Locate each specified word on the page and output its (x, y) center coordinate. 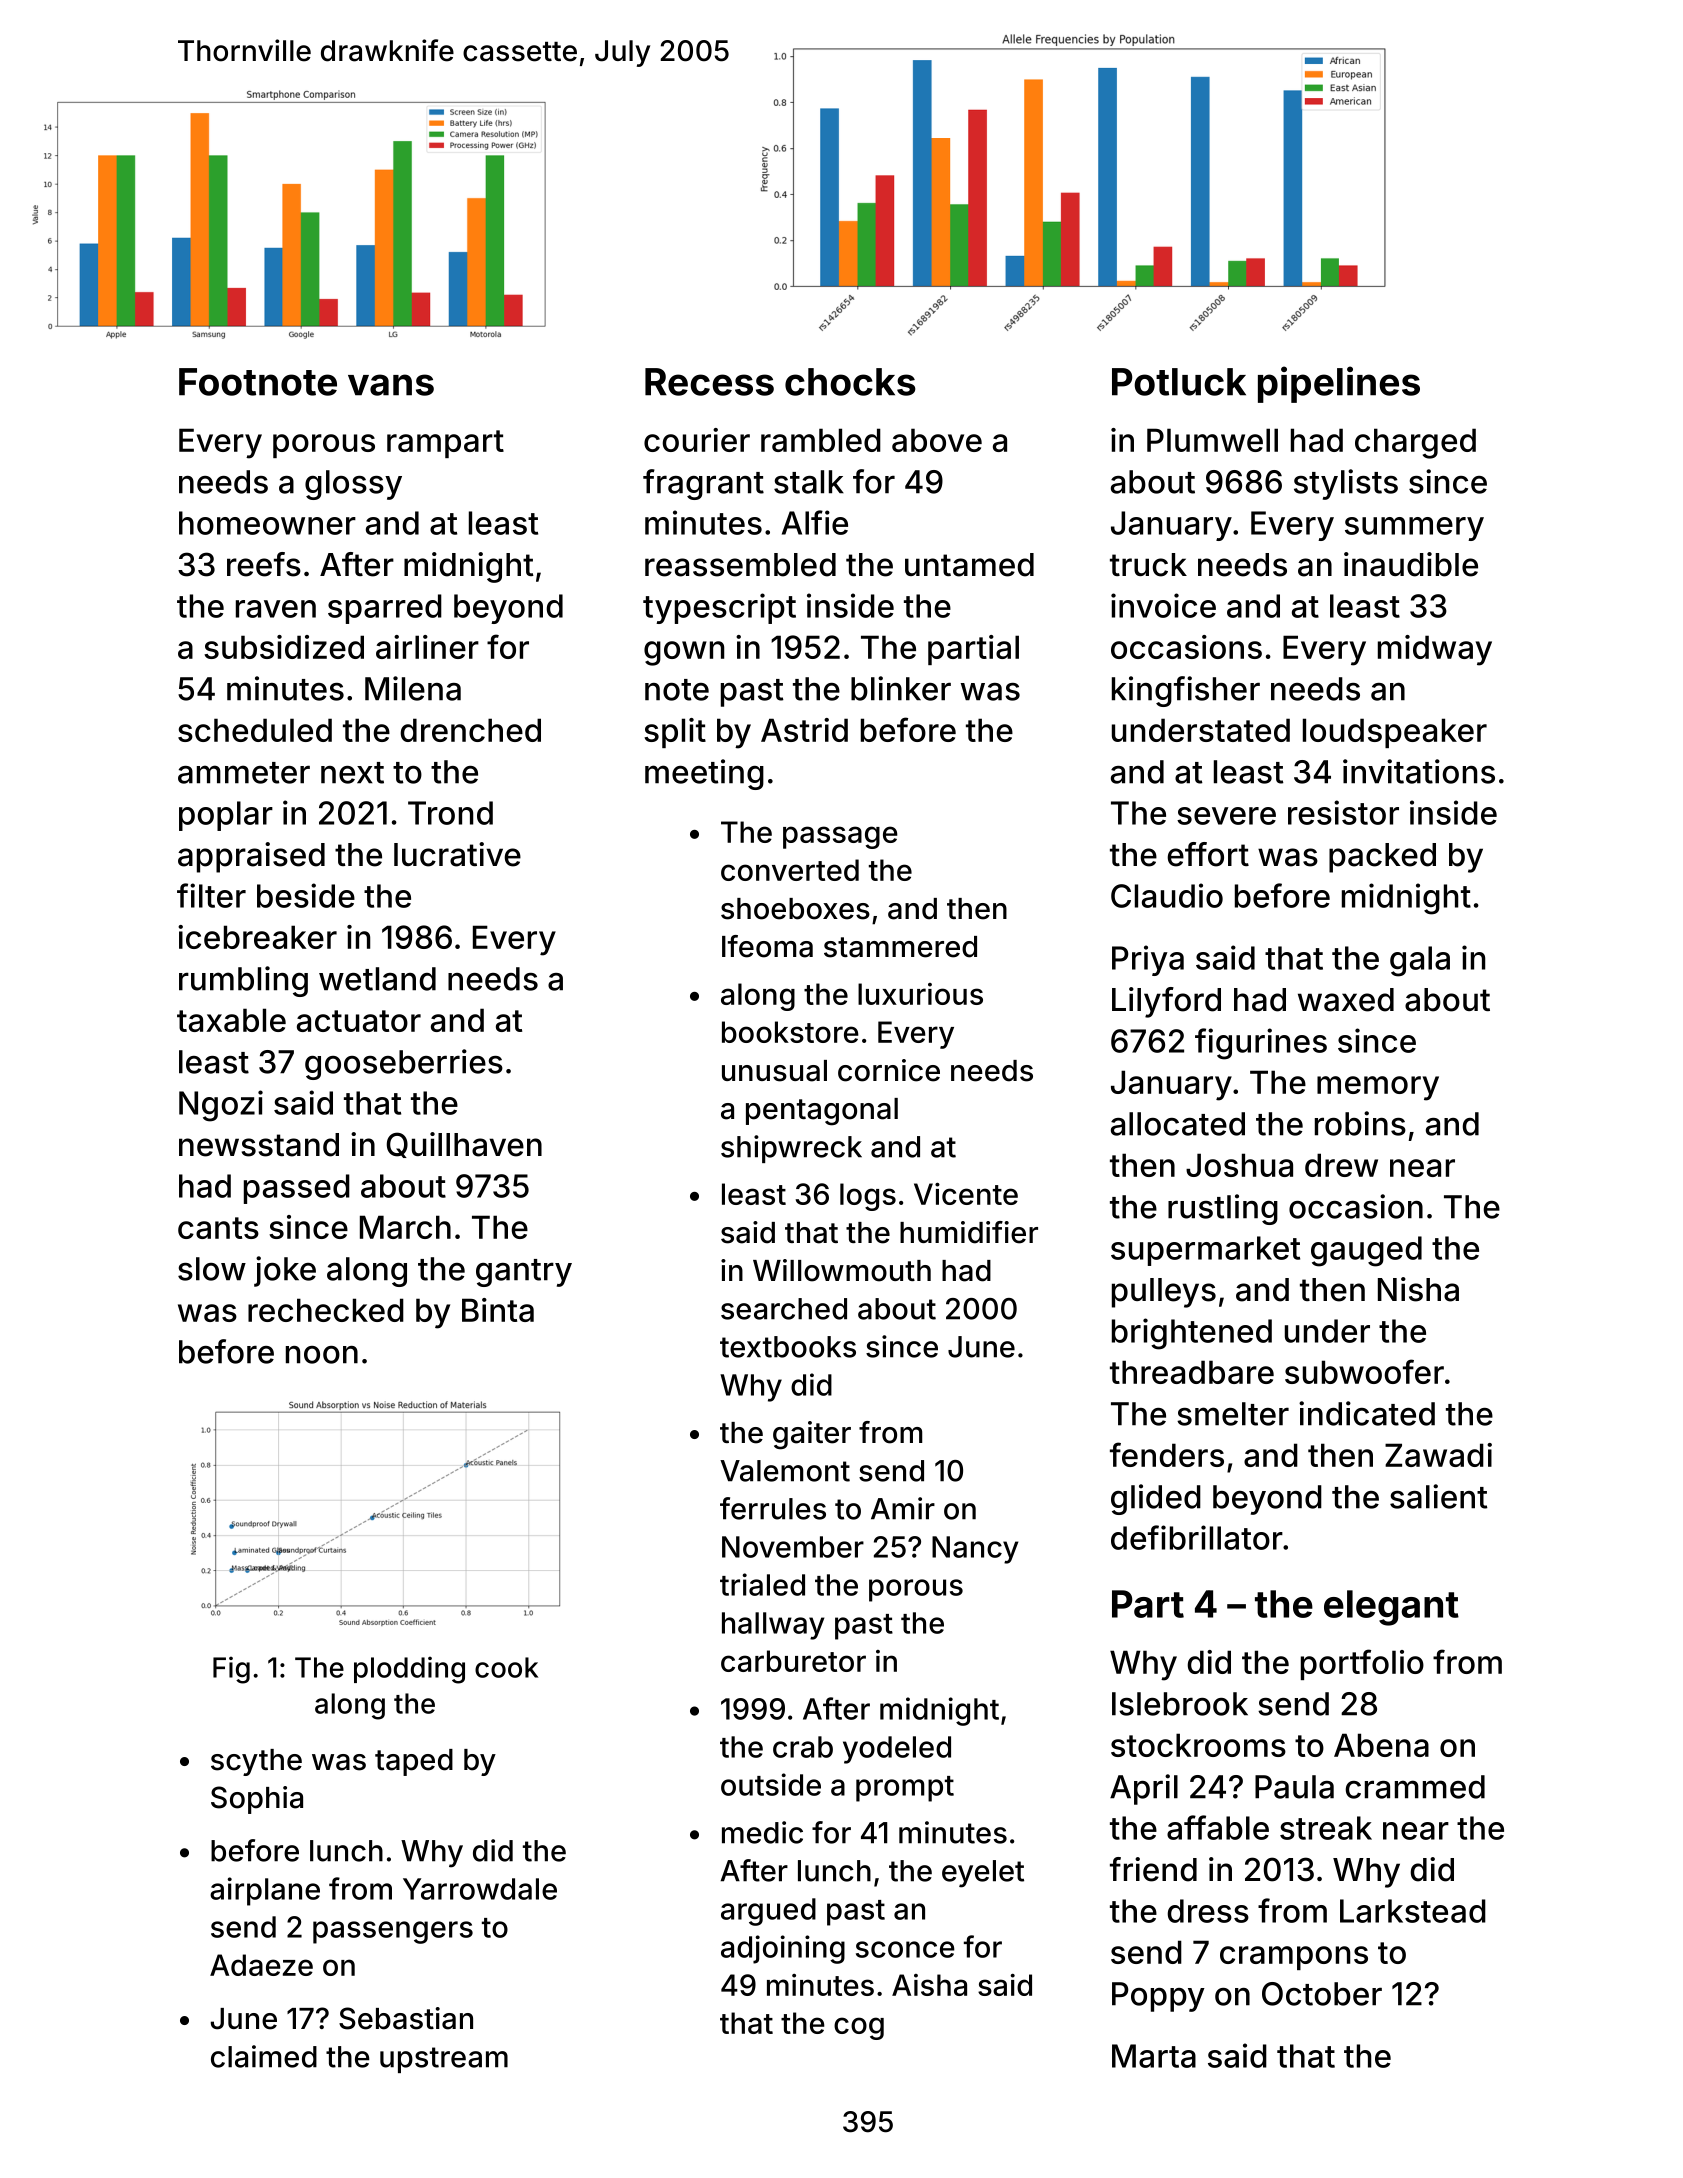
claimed (264, 2056)
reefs (264, 564)
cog (859, 2028)
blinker (901, 688)
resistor (1343, 812)
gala (1420, 961)
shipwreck (791, 1149)
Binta (498, 1310)
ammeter (244, 773)
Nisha (1418, 1289)
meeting (704, 774)
